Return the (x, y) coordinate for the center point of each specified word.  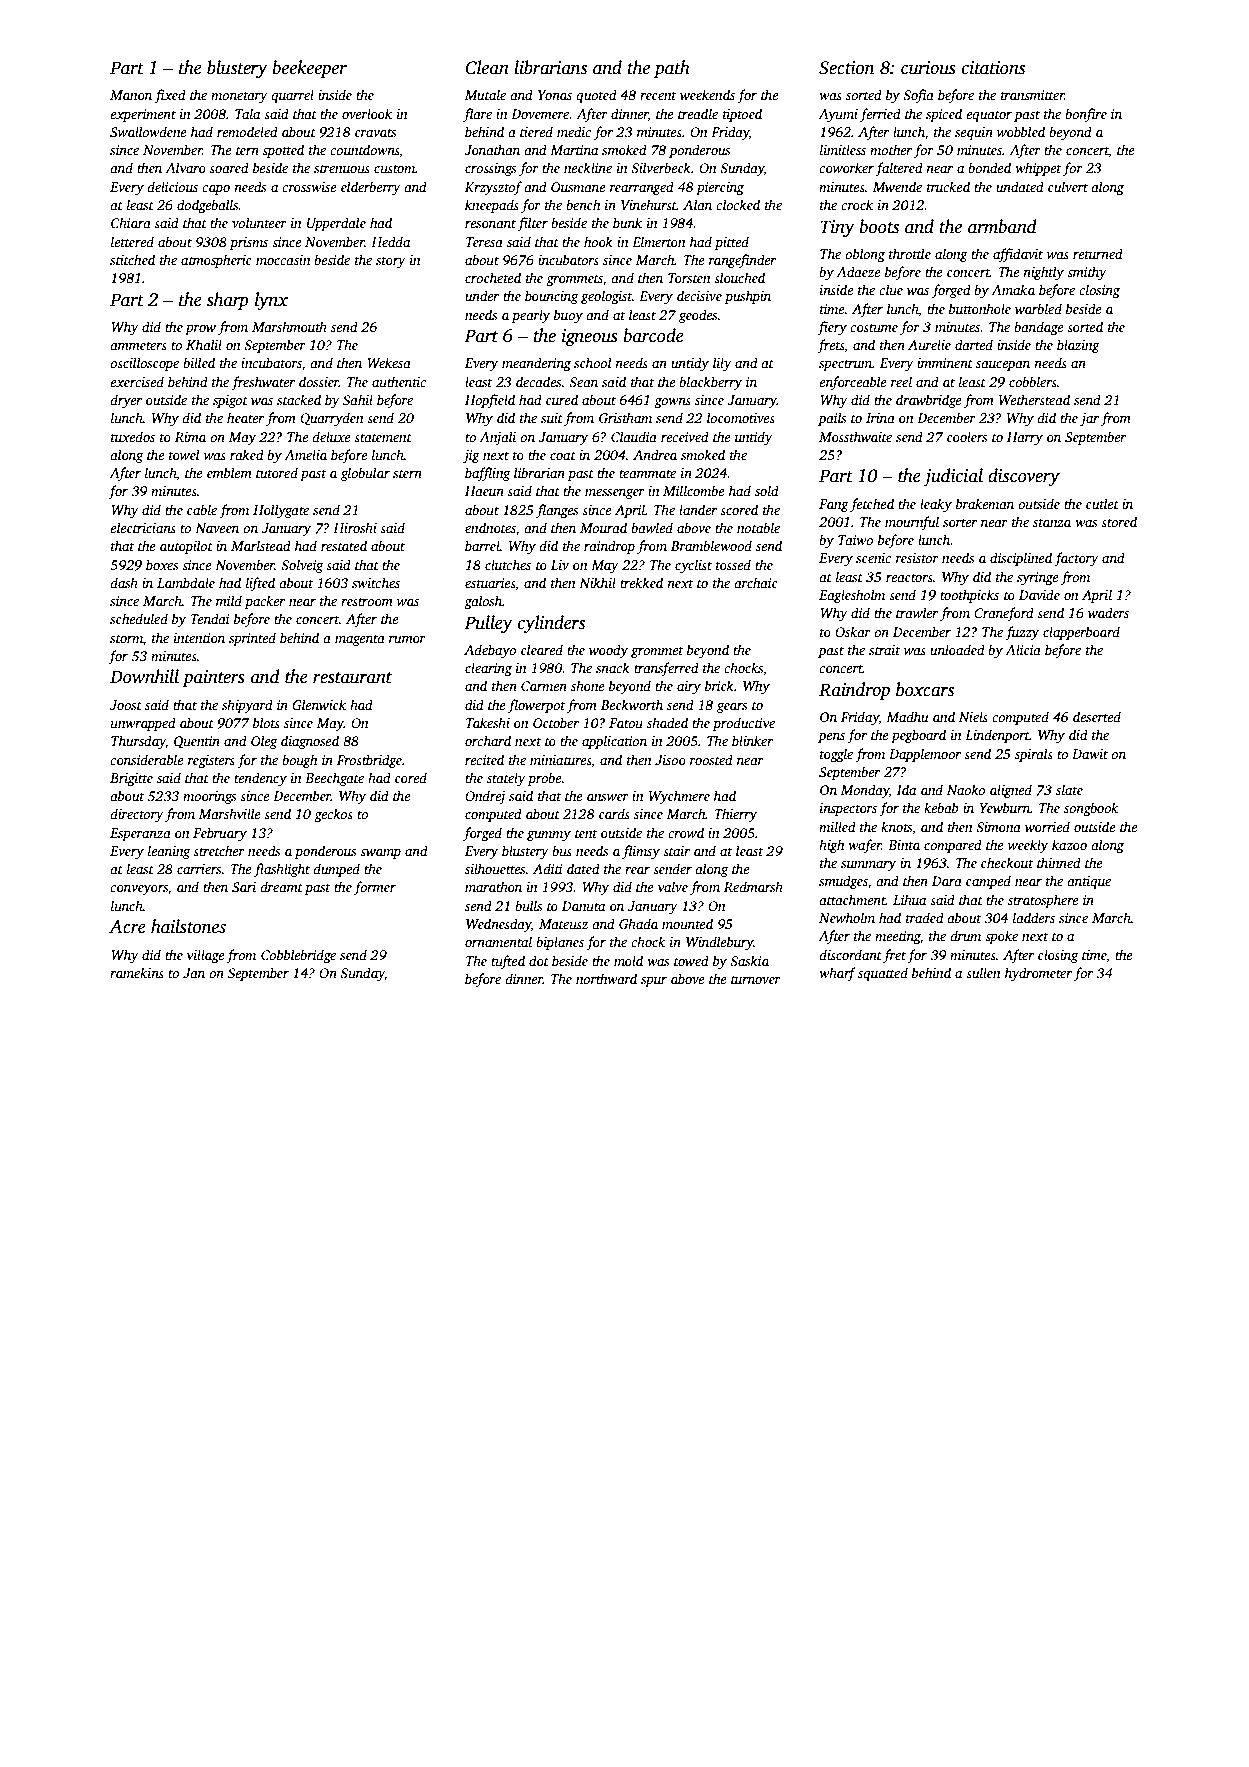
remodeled (247, 131)
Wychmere (679, 797)
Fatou (626, 723)
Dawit (1090, 754)
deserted (1097, 716)
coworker (846, 167)
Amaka (1013, 289)
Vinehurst (649, 204)
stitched (132, 259)
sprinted (252, 639)
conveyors (139, 890)
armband (1002, 226)
